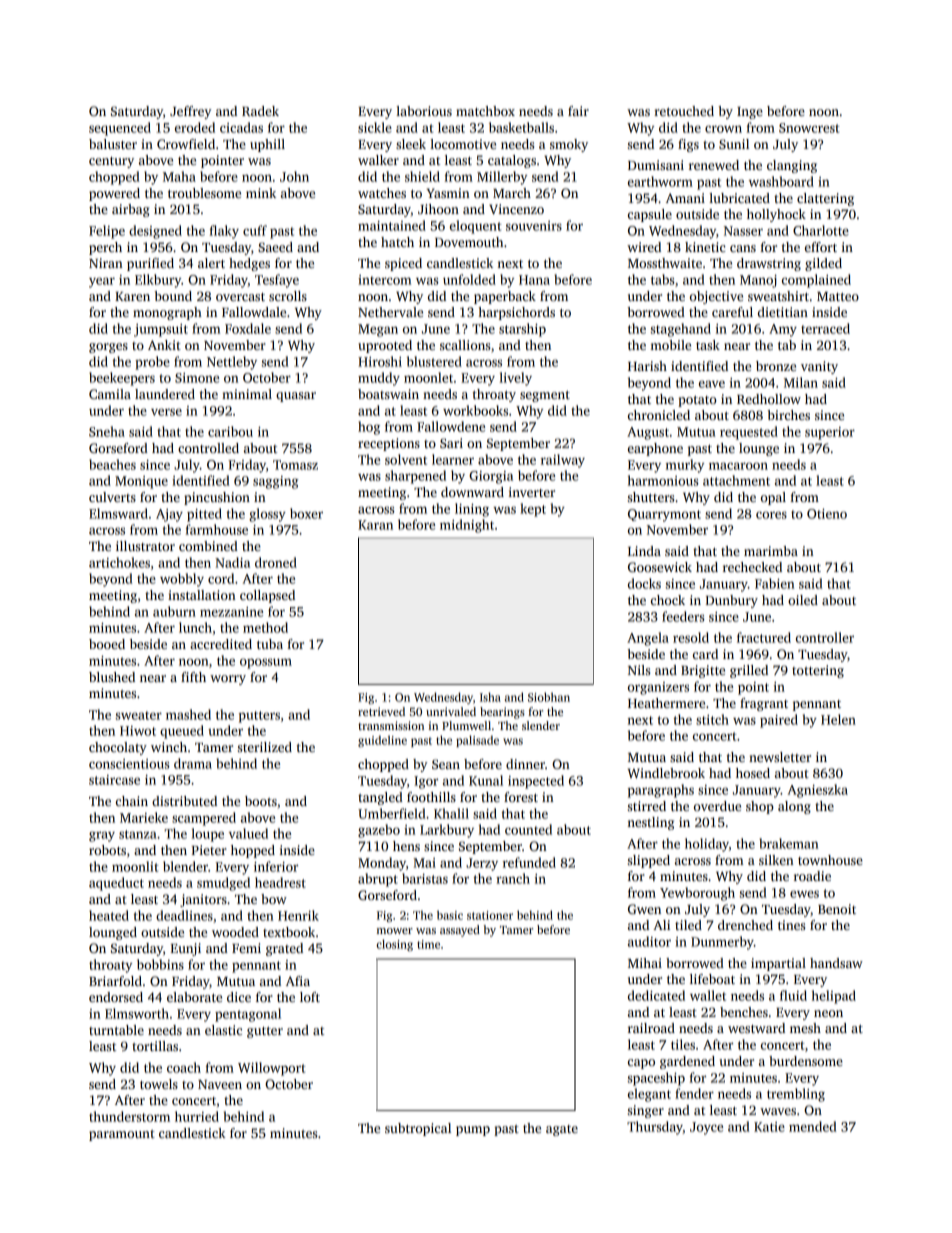 The width and height of the screenshot is (952, 1233). What do you see at coordinates (562, 1130) in the screenshot?
I see `agate` at bounding box center [562, 1130].
